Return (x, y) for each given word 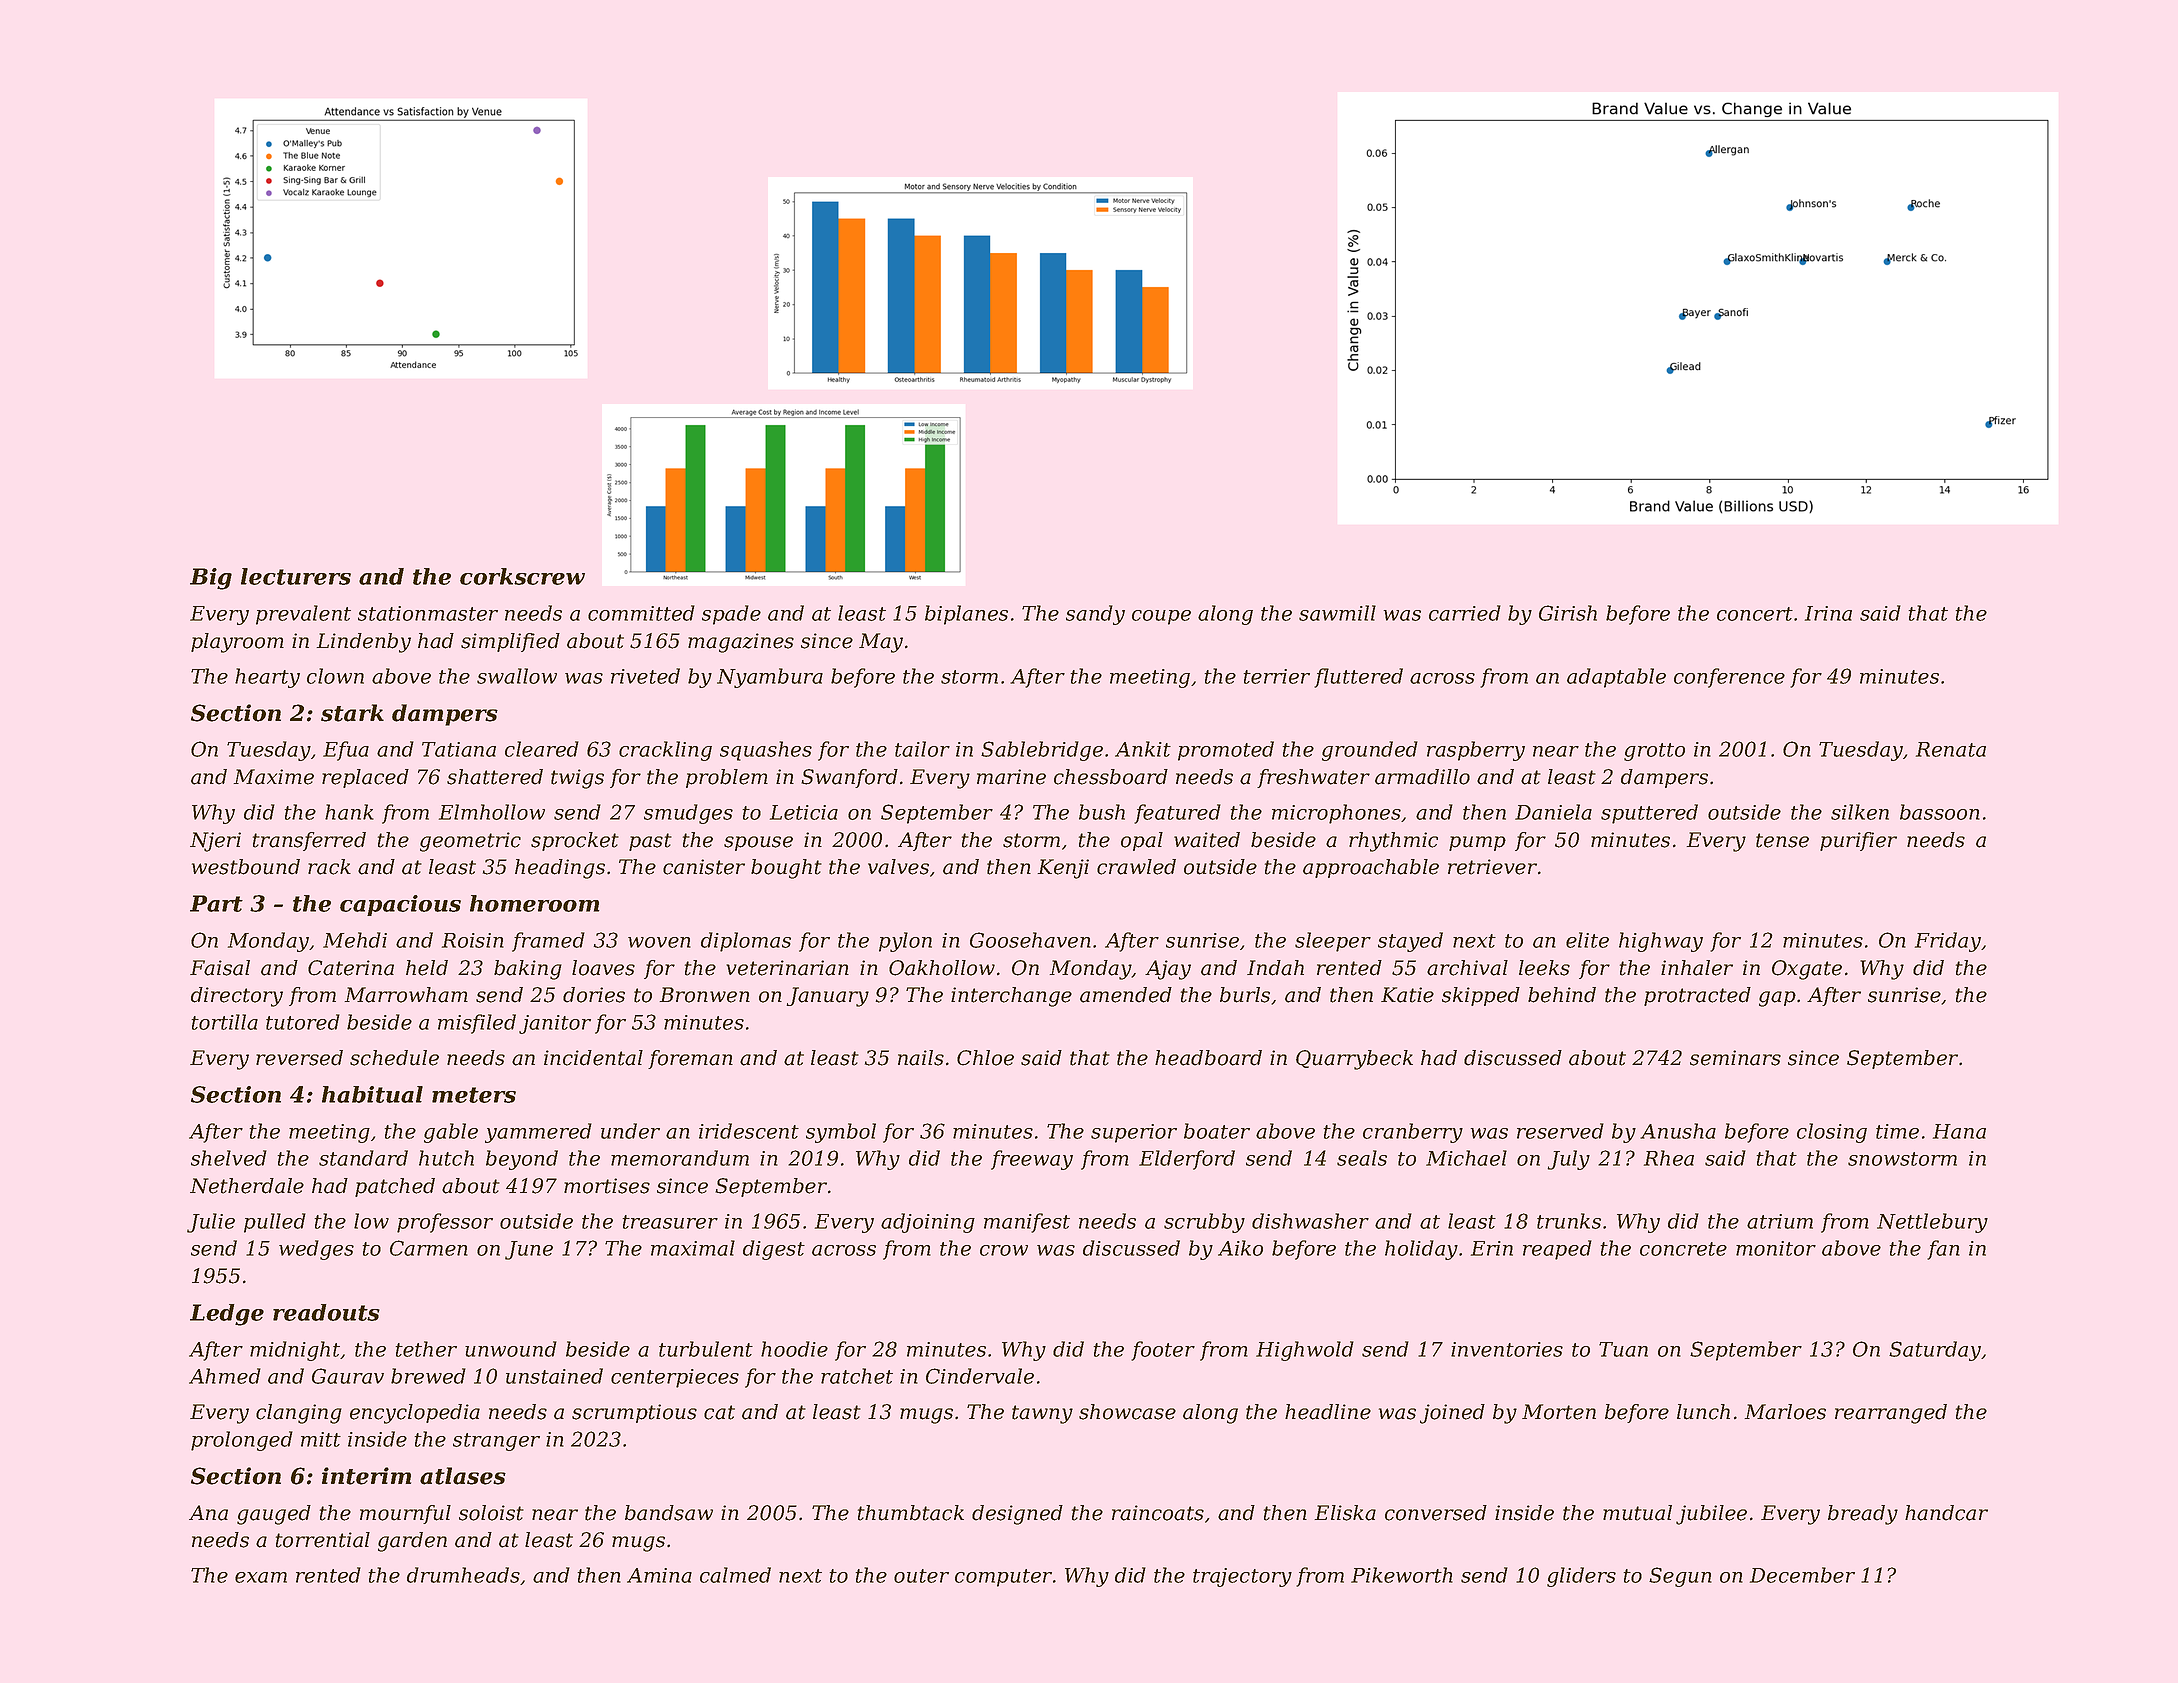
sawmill (1337, 613)
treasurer (670, 1222)
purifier (1858, 841)
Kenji (1063, 869)
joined (1452, 1414)
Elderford (1187, 1160)
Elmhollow (492, 812)
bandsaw (669, 1513)
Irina (1828, 613)
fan (1943, 1250)
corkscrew (522, 576)
